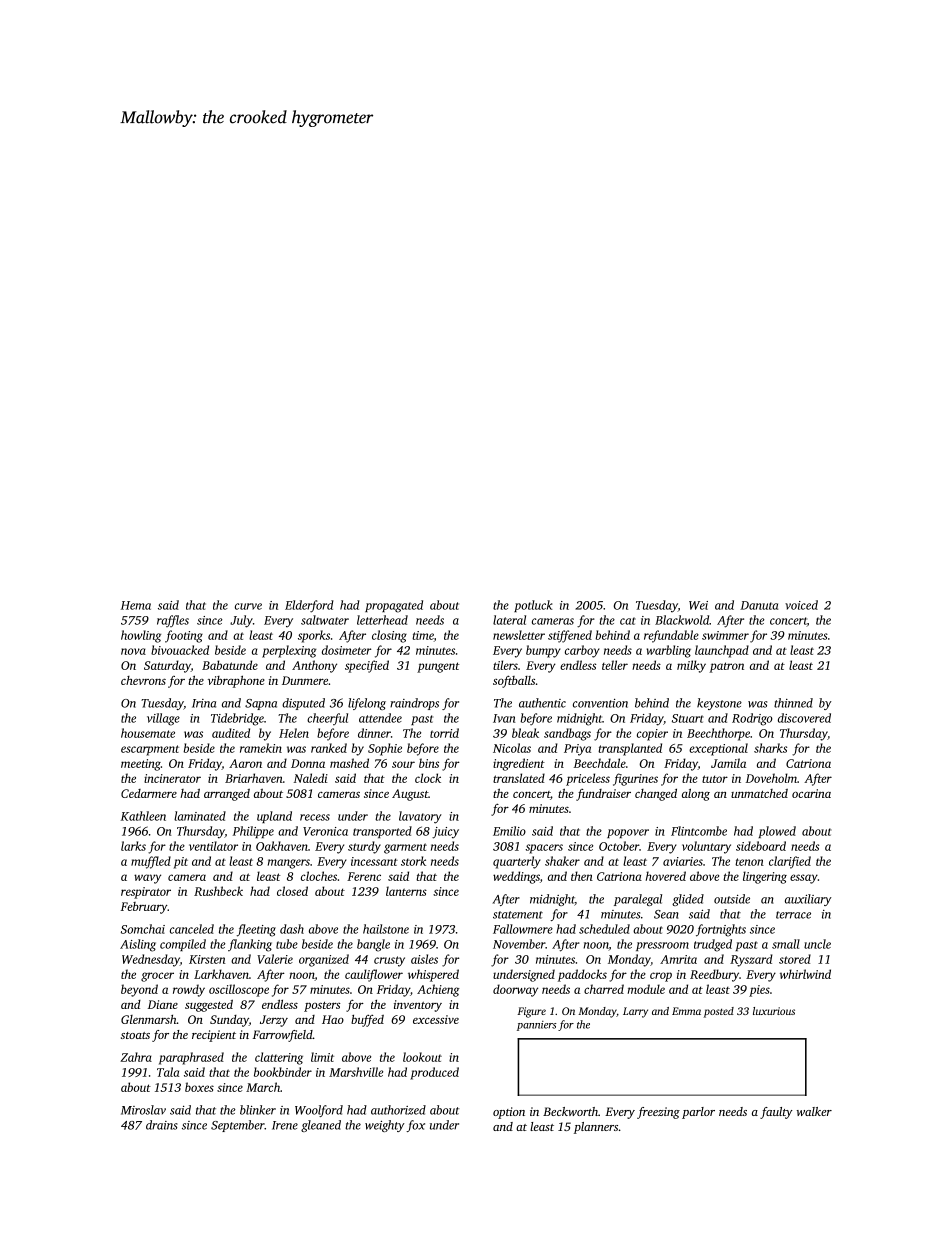 This screenshot has height=1233, width=952. I want to click on Miroslav, so click(143, 1110).
